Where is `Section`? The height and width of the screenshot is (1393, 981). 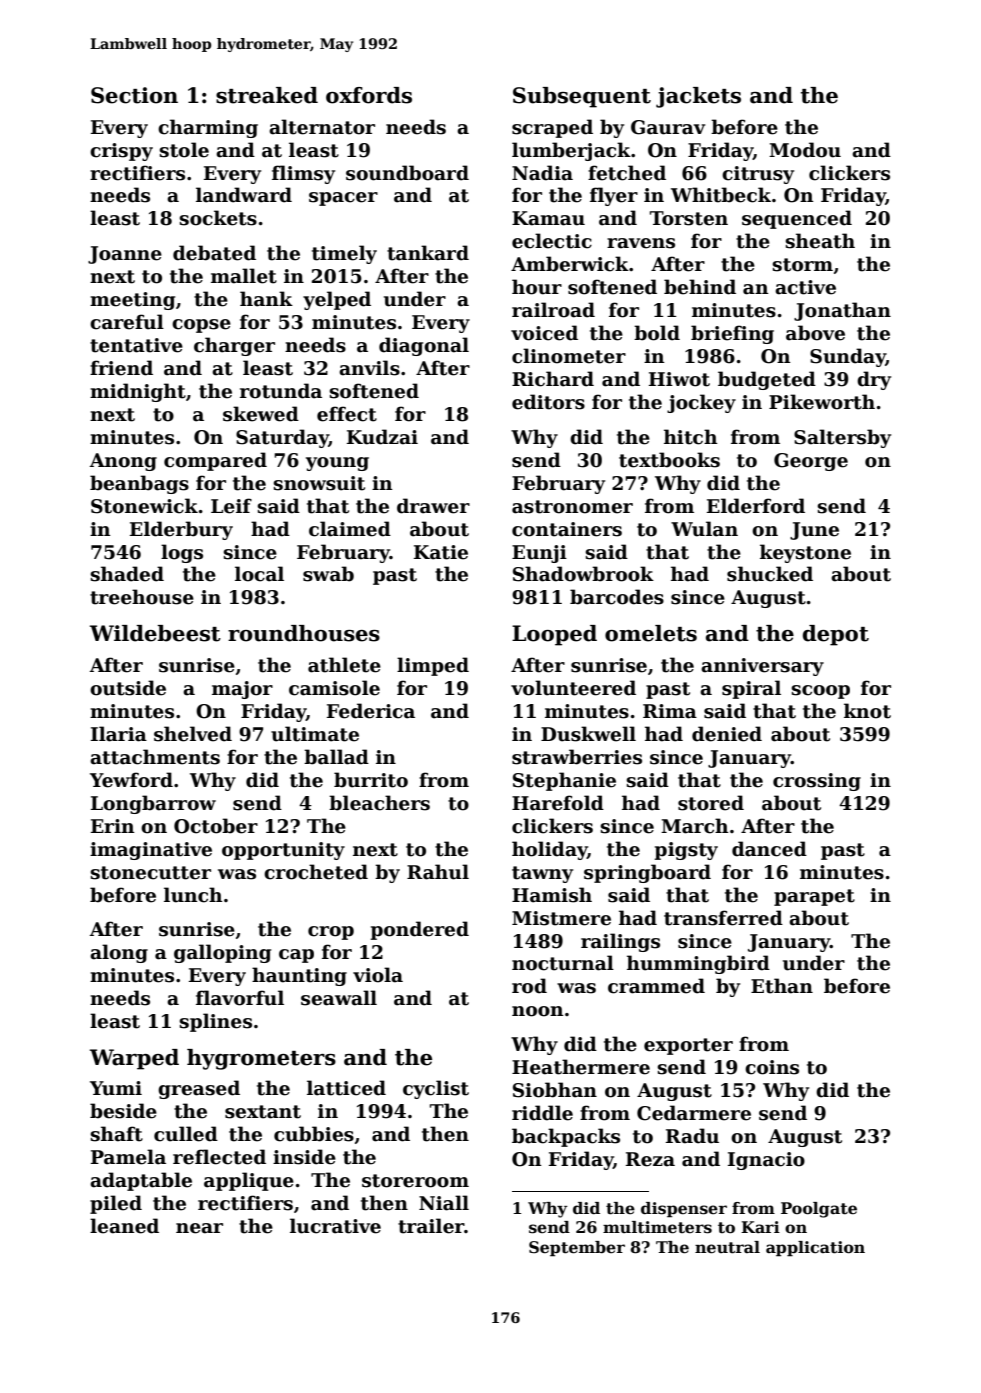
Section is located at coordinates (134, 95).
